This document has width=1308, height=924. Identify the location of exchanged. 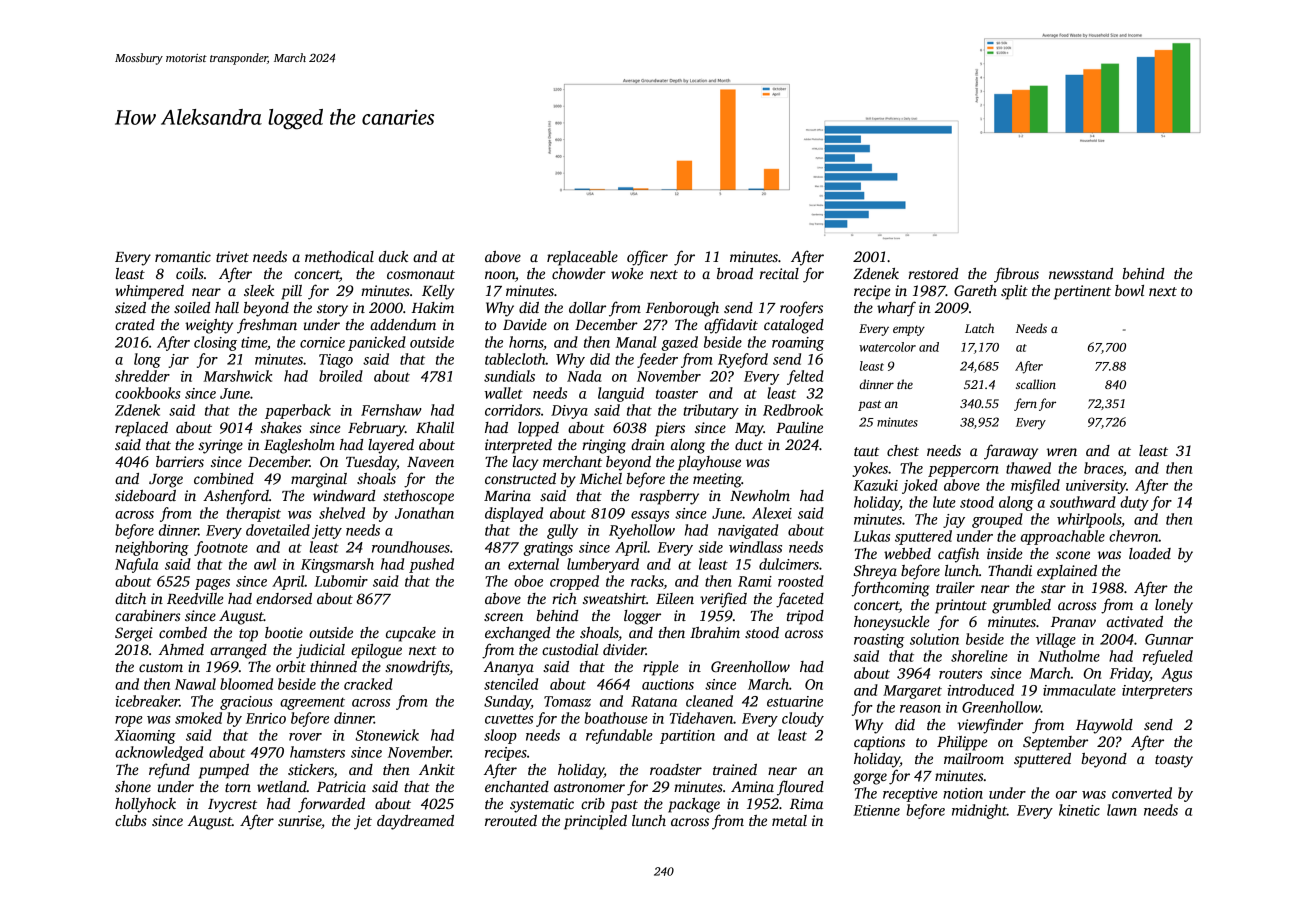
(517, 634).
